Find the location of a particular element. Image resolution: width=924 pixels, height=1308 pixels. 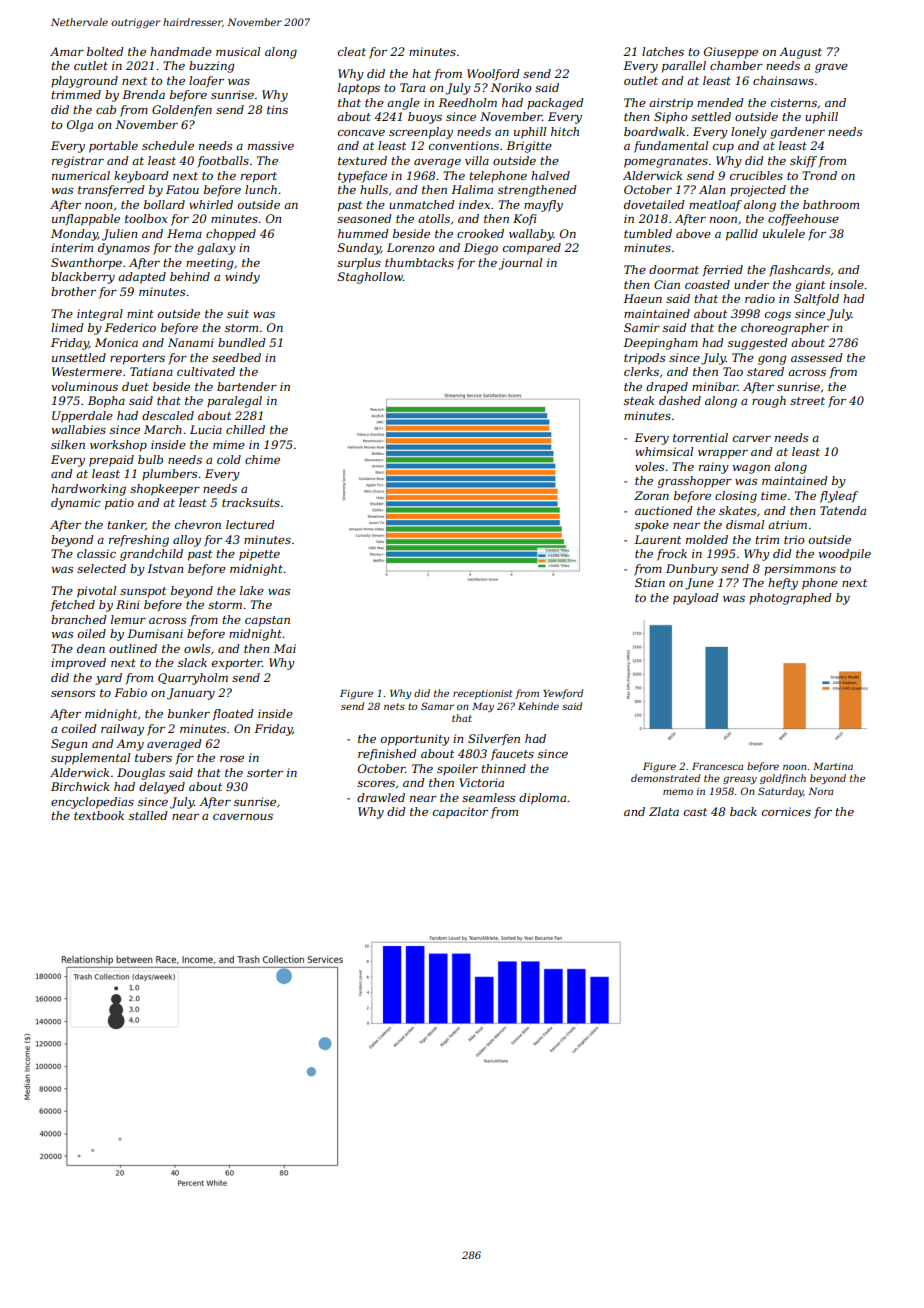

pipette is located at coordinates (259, 555).
